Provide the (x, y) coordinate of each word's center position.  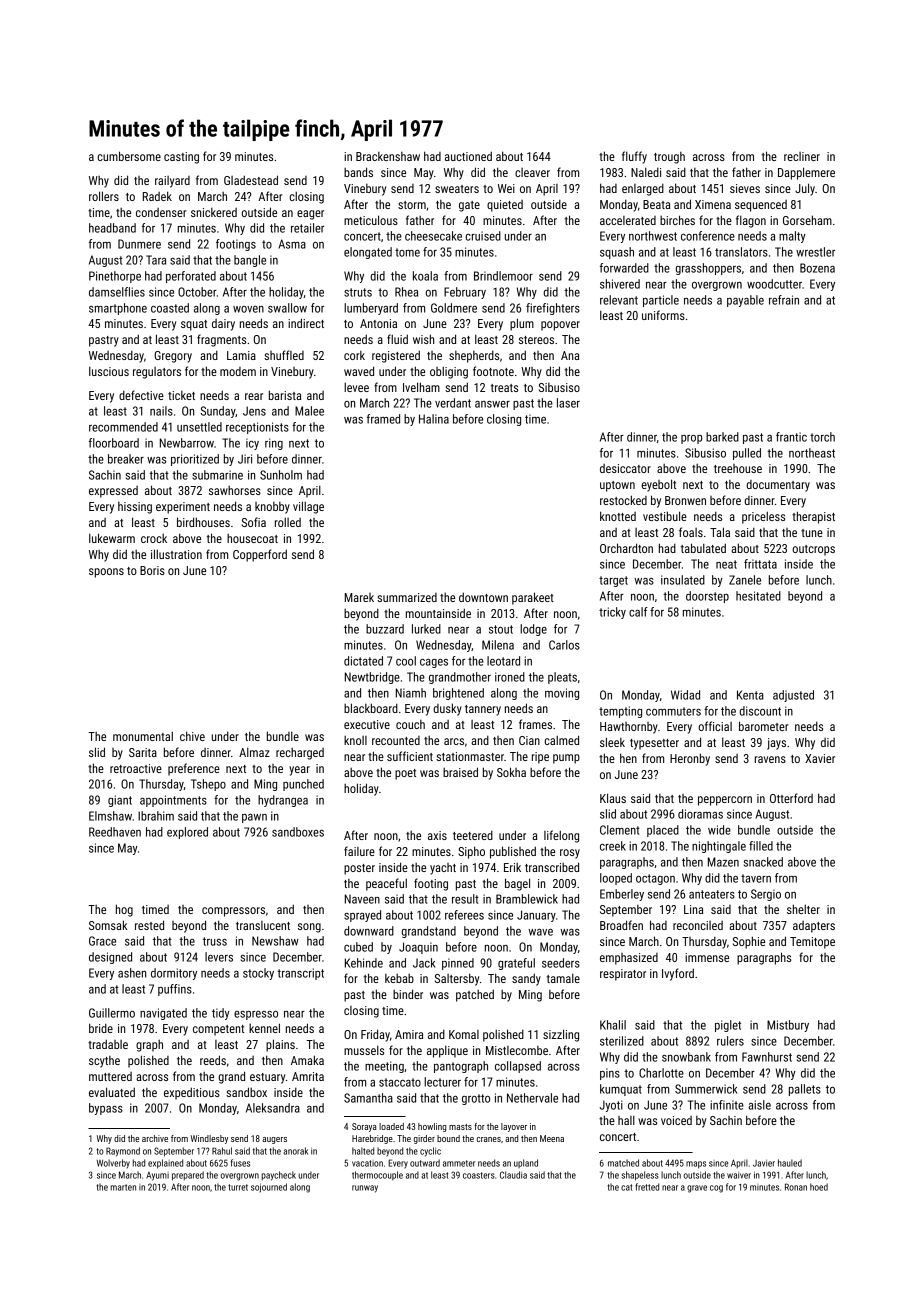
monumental (143, 736)
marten (123, 1187)
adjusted (793, 696)
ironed (510, 677)
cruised (483, 236)
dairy (223, 325)
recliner (802, 156)
